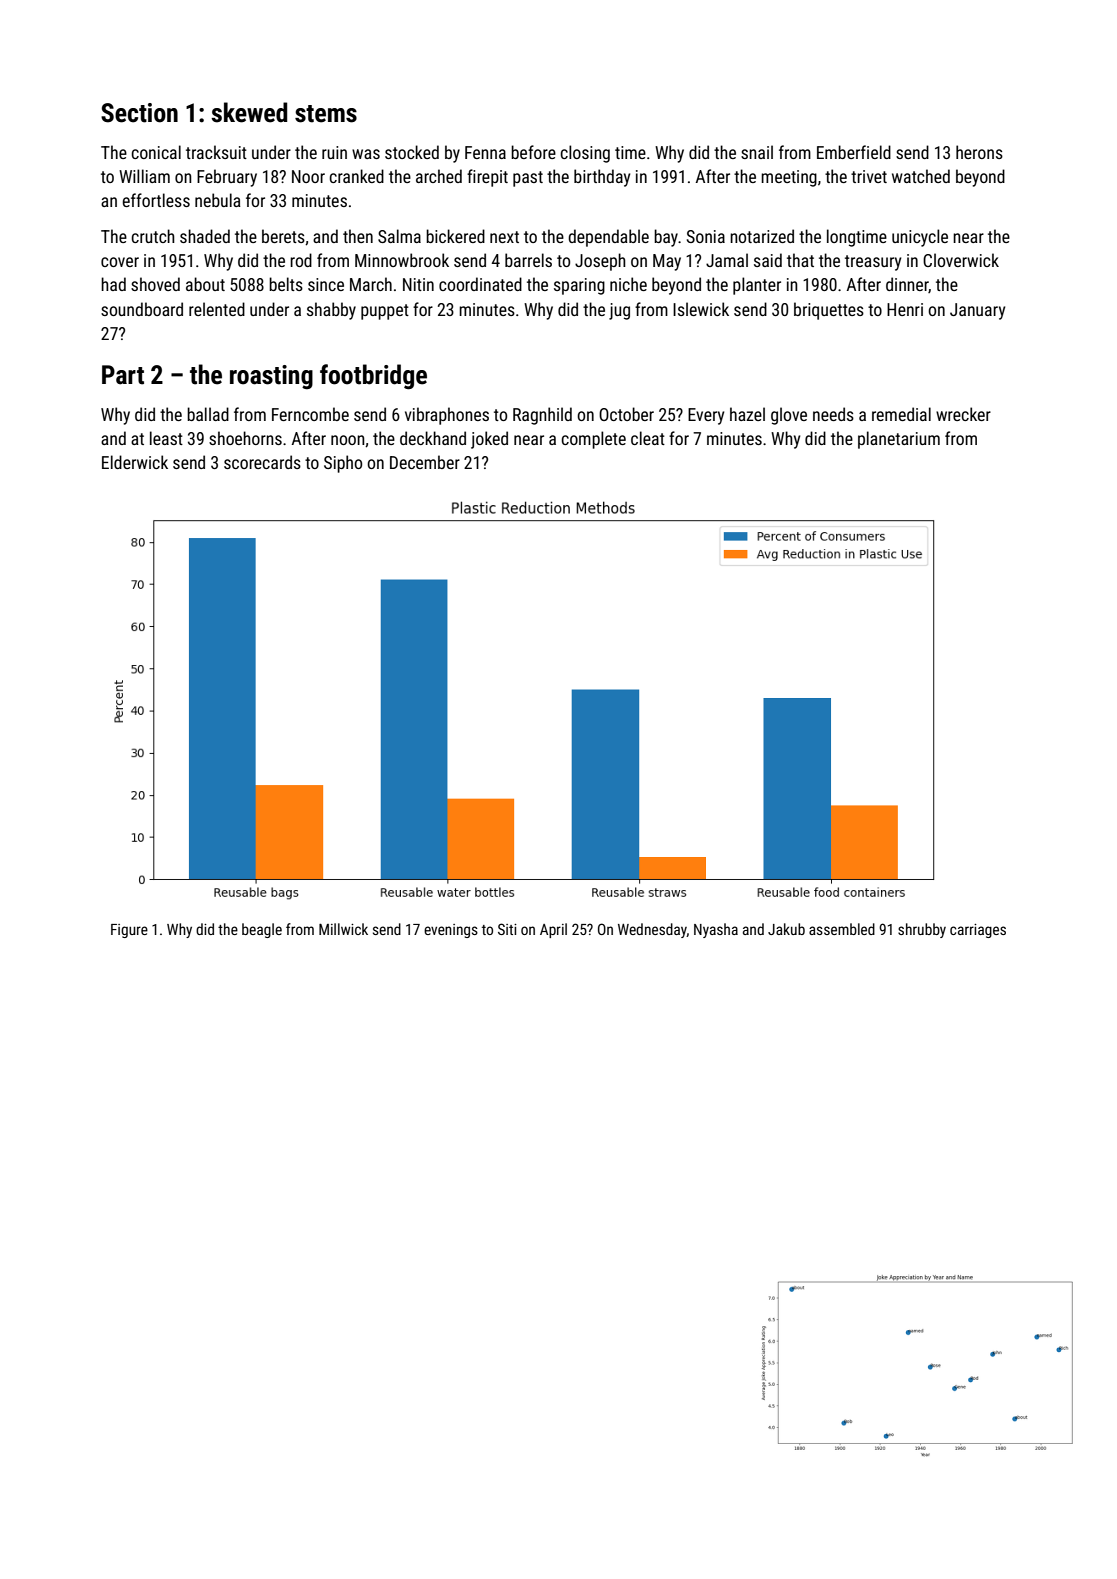 This image has height=1579, width=1117. What do you see at coordinates (331, 311) in the image?
I see `shabby` at bounding box center [331, 311].
